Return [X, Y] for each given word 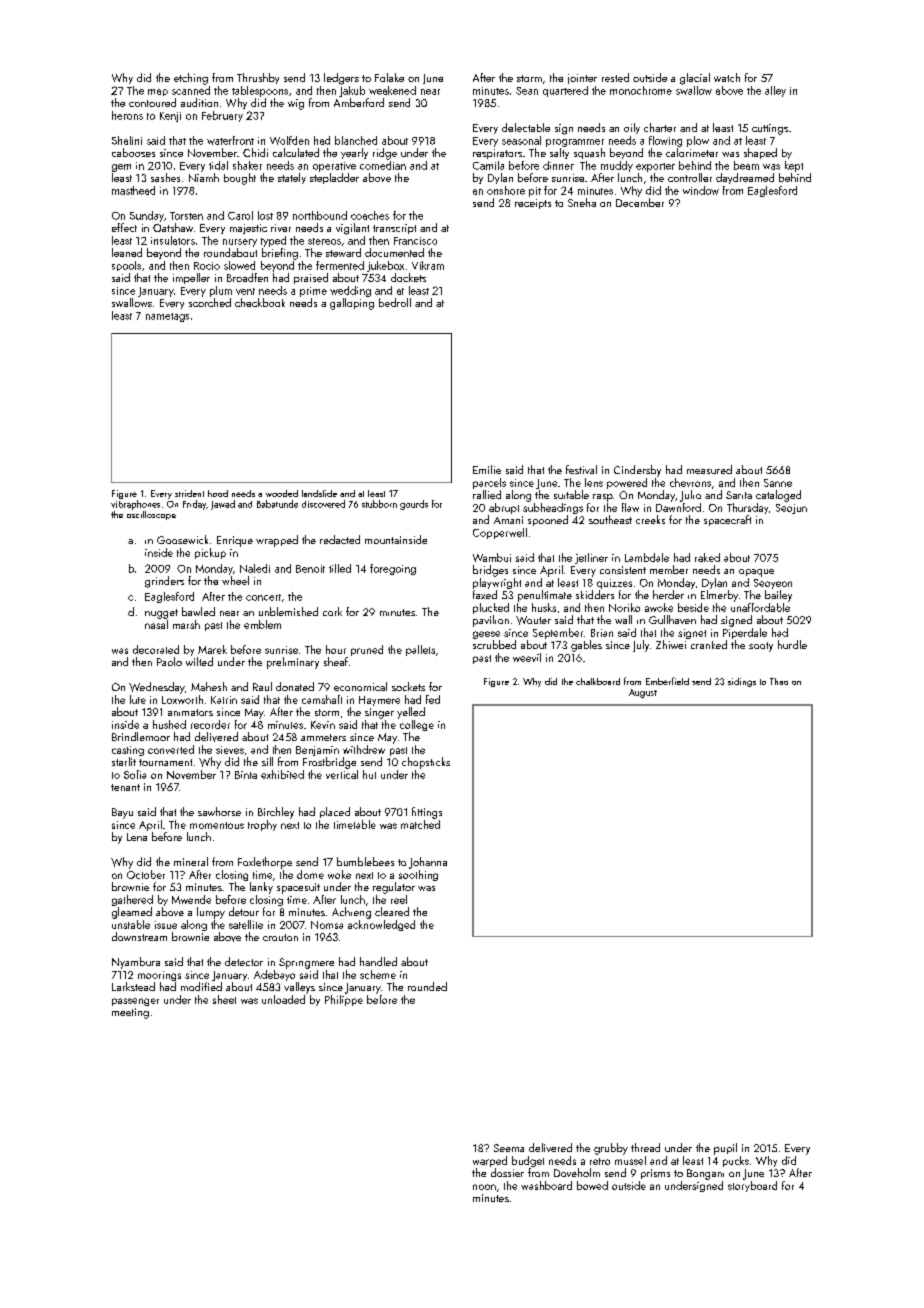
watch [727, 77]
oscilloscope [151, 515]
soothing [418, 875]
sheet [224, 999]
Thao [779, 681]
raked [707, 557]
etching [191, 79]
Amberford [359, 102]
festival [581, 469]
